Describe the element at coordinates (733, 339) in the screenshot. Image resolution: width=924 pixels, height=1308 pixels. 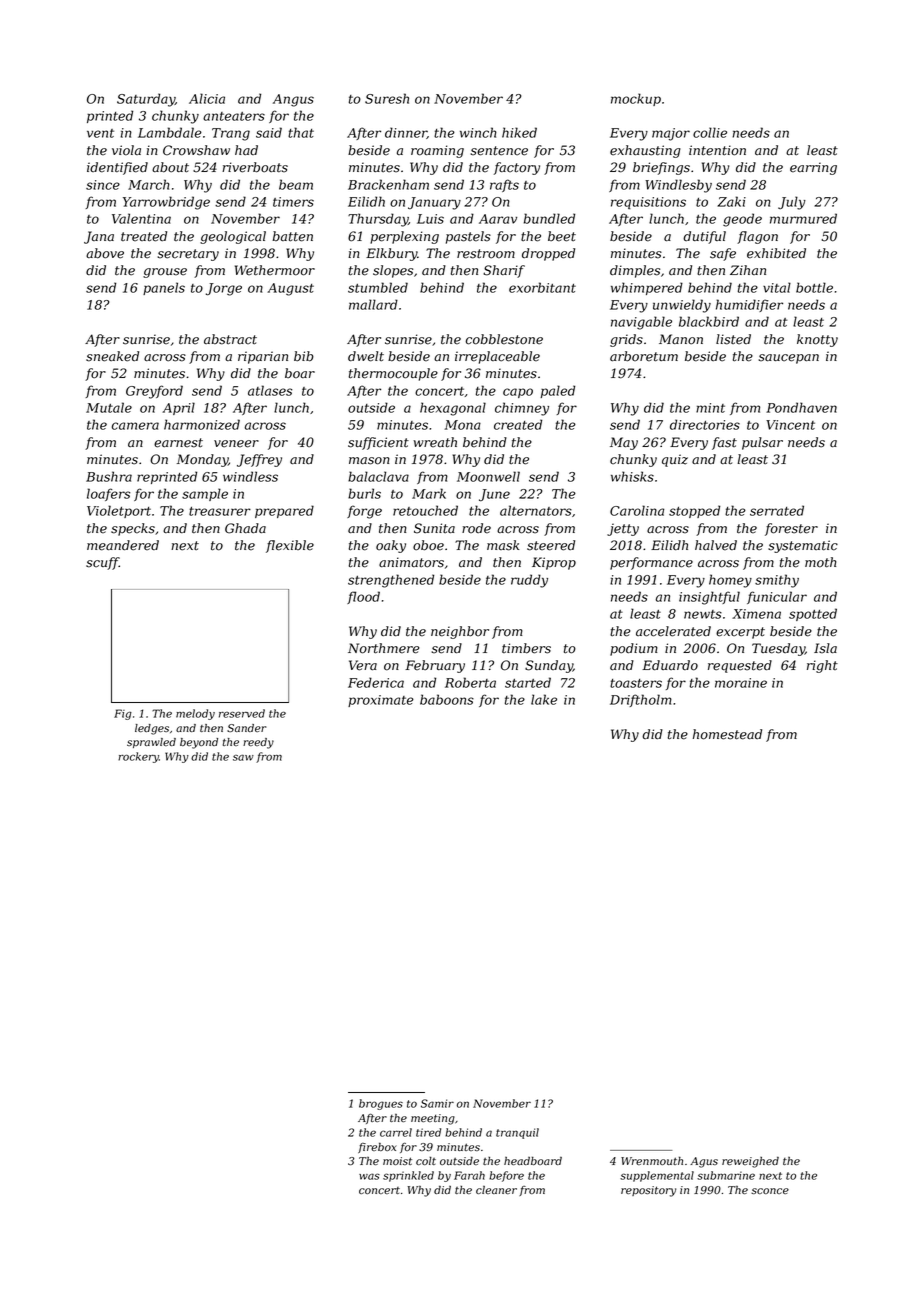
I see `listed` at that location.
